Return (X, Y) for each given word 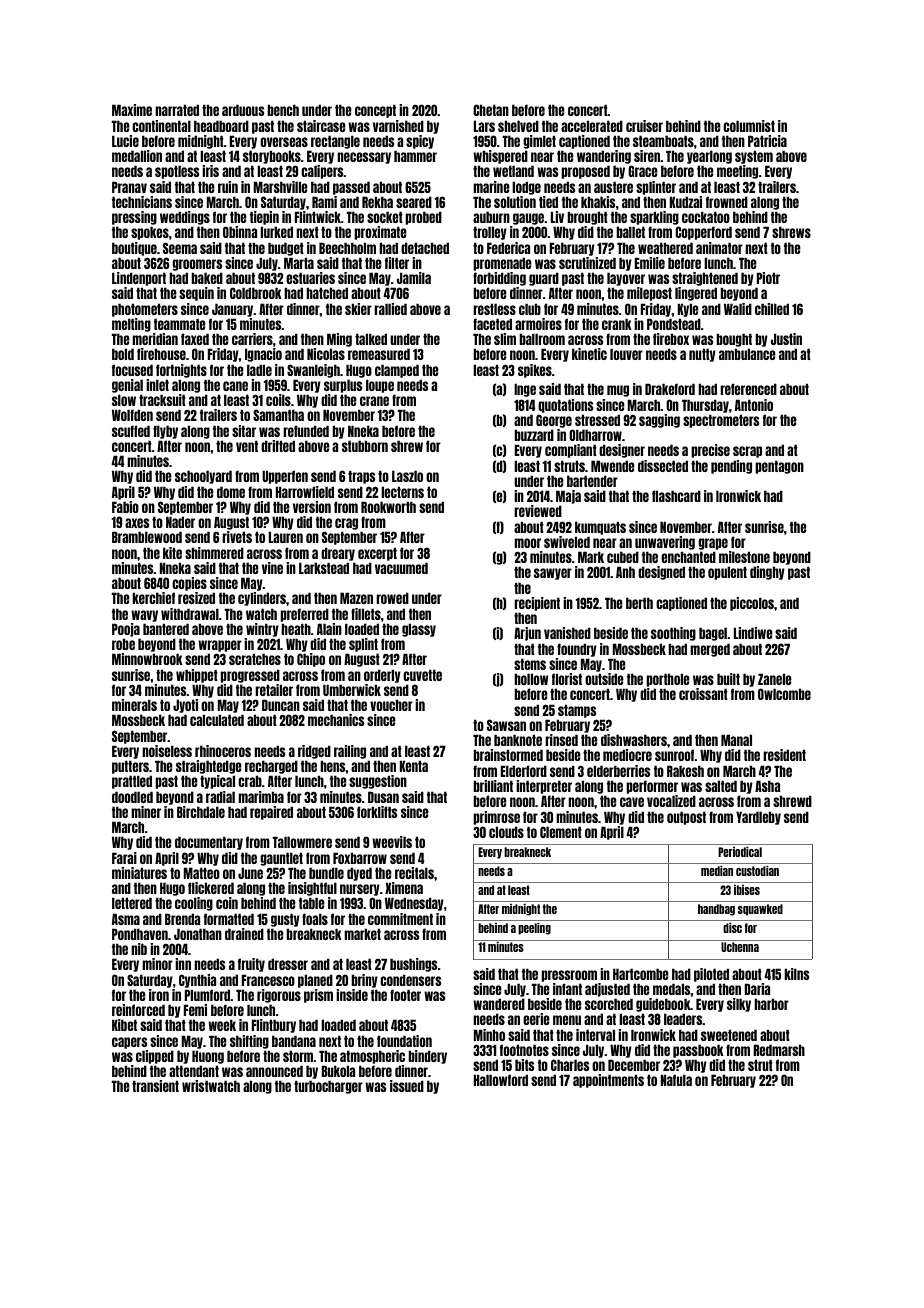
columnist (749, 126)
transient (155, 1086)
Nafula (676, 1080)
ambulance (747, 354)
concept (375, 111)
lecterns (402, 492)
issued (407, 1086)
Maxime (132, 110)
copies (189, 584)
